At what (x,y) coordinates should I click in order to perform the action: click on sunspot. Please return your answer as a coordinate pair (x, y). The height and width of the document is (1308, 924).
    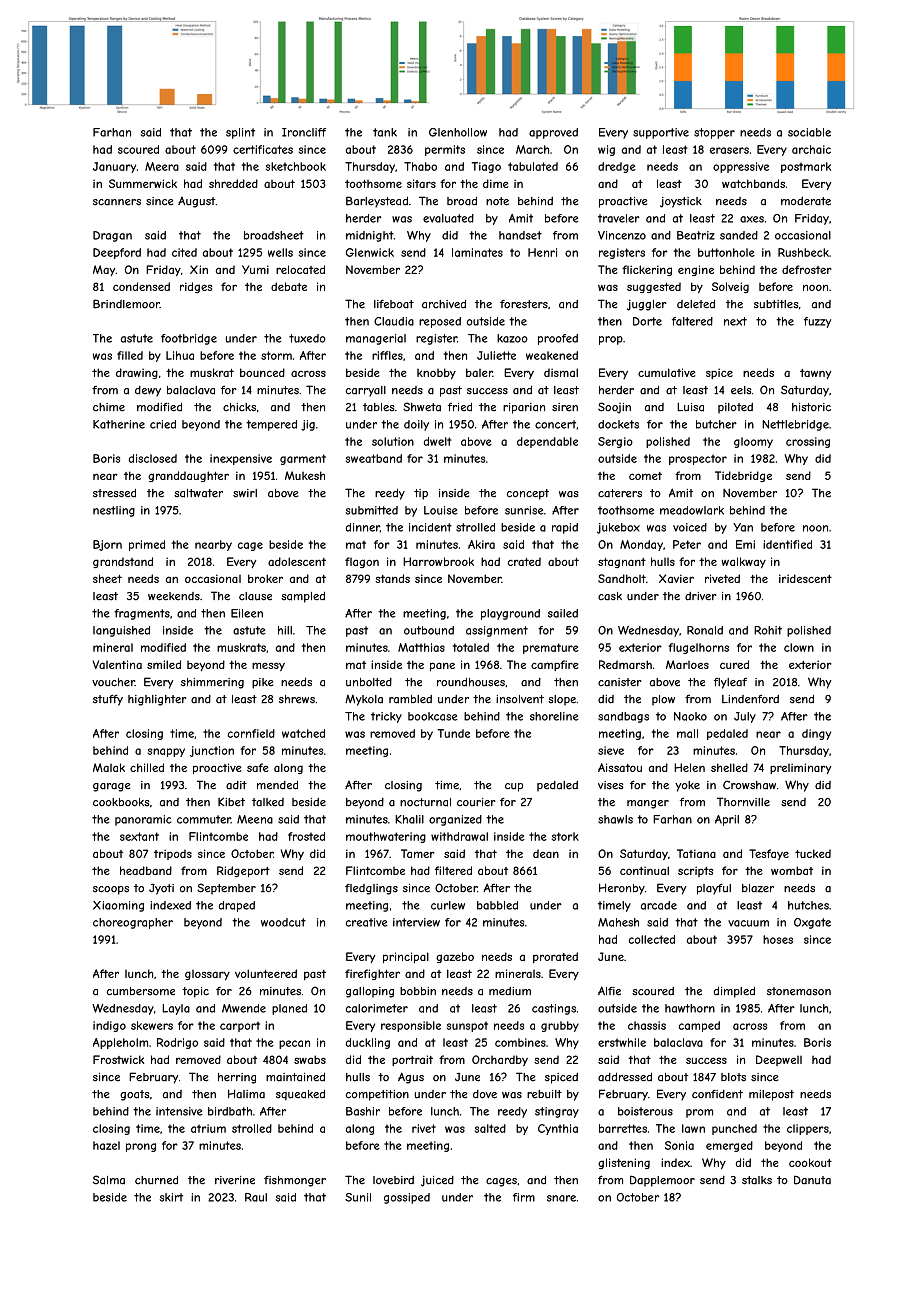
    Looking at the image, I should click on (467, 1026).
